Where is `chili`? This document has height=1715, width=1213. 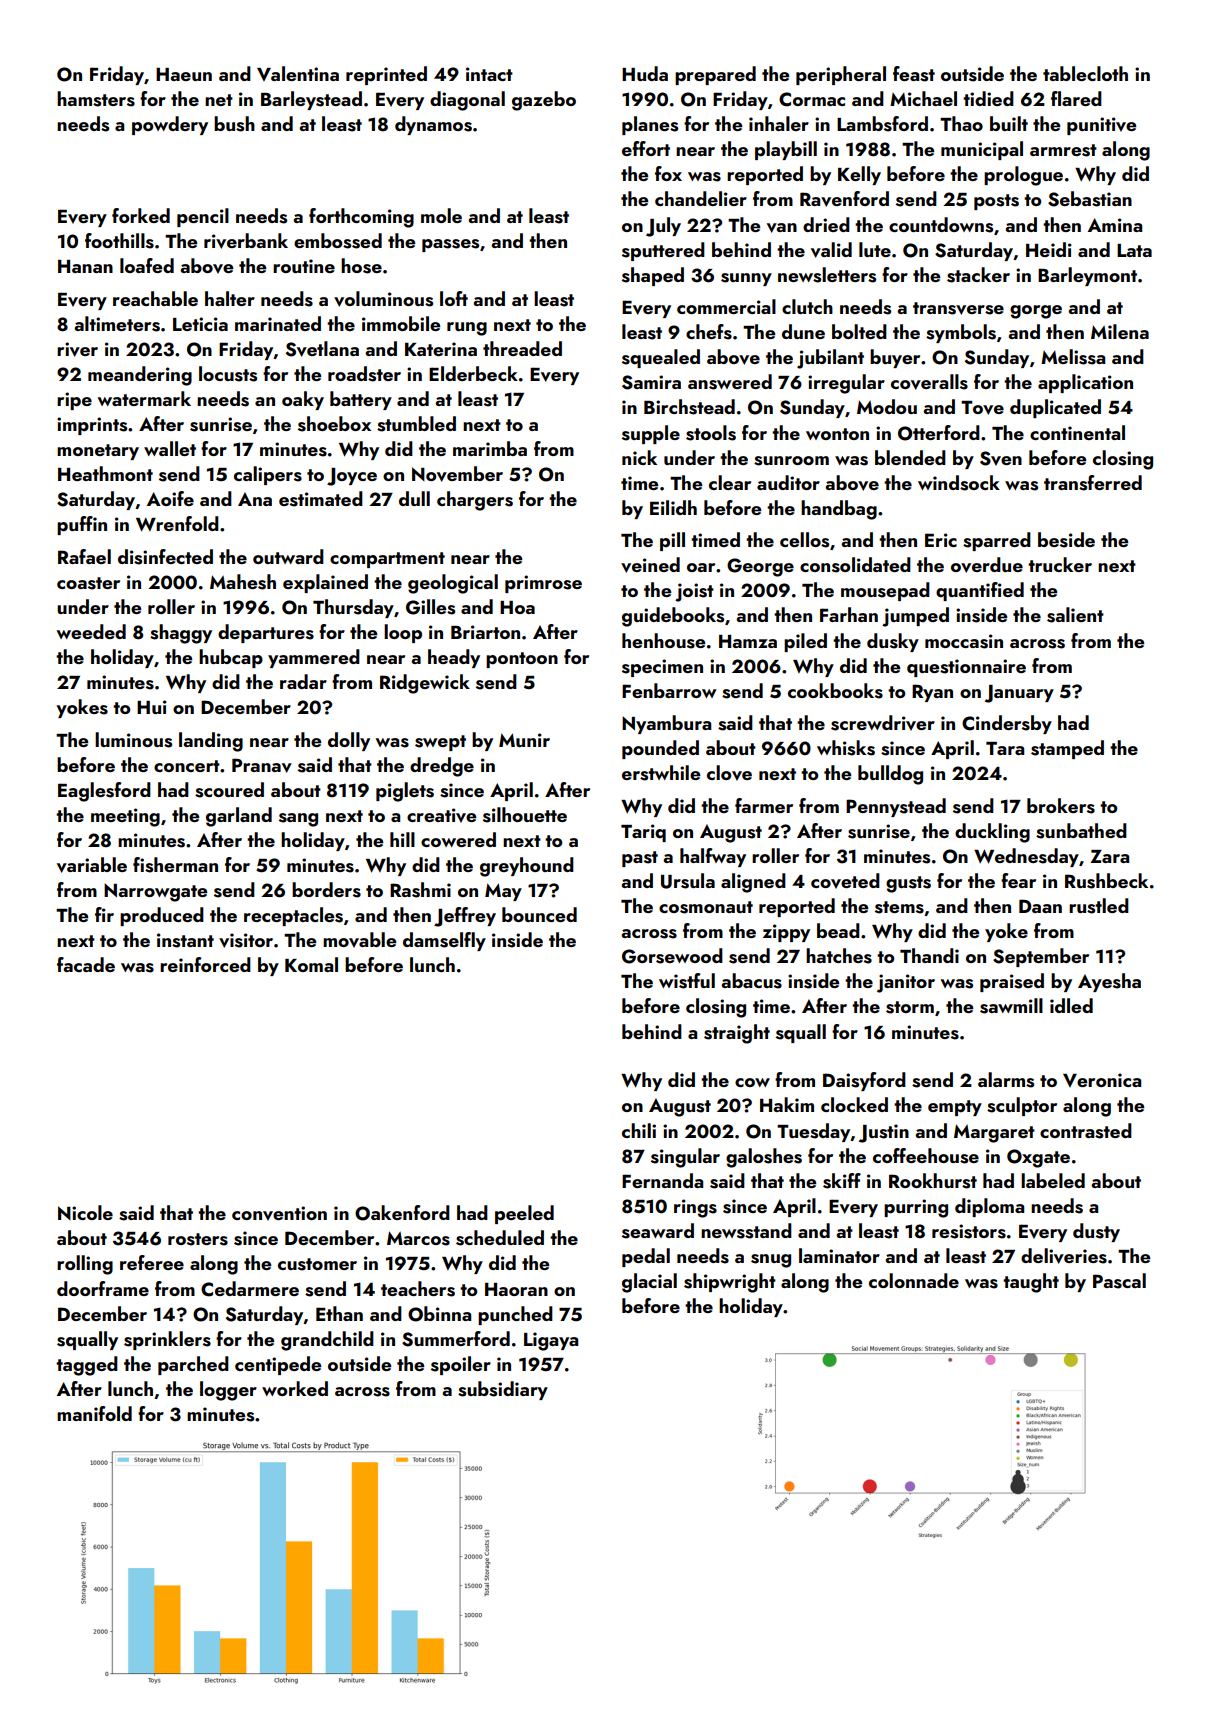 chili is located at coordinates (639, 1130).
